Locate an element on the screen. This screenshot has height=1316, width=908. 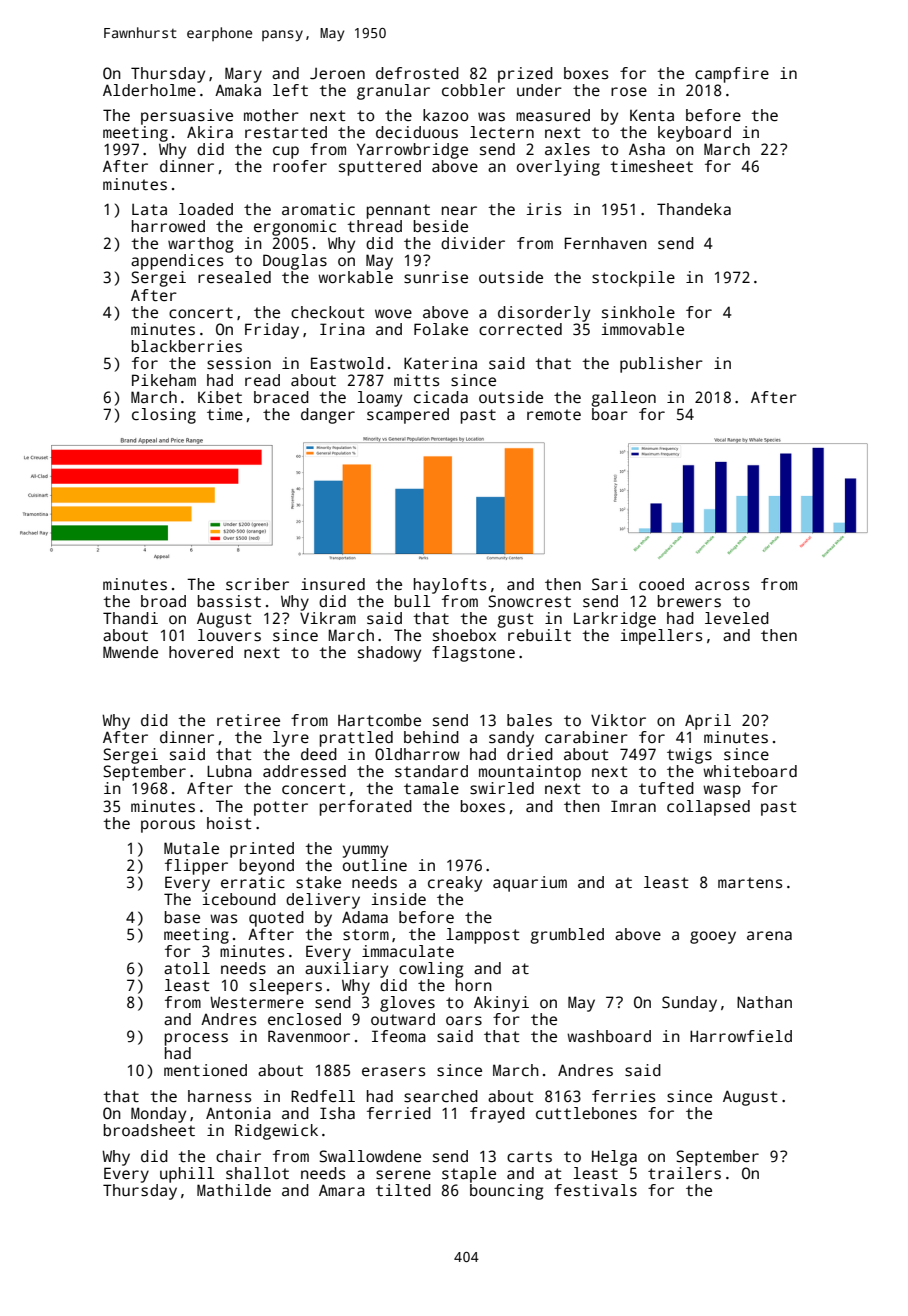
bassist is located at coordinates (229, 601).
